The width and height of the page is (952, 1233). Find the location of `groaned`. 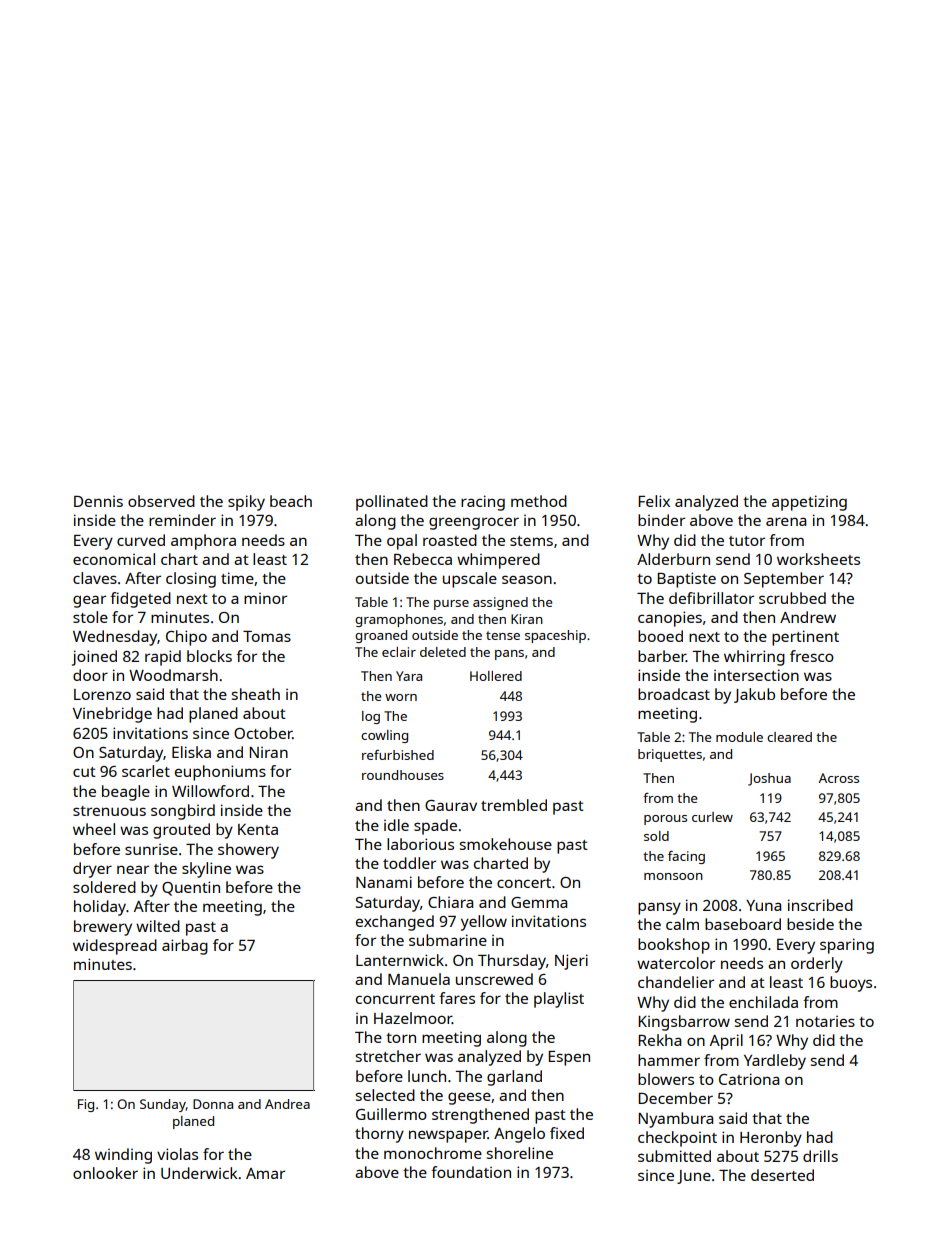

groaned is located at coordinates (381, 636).
